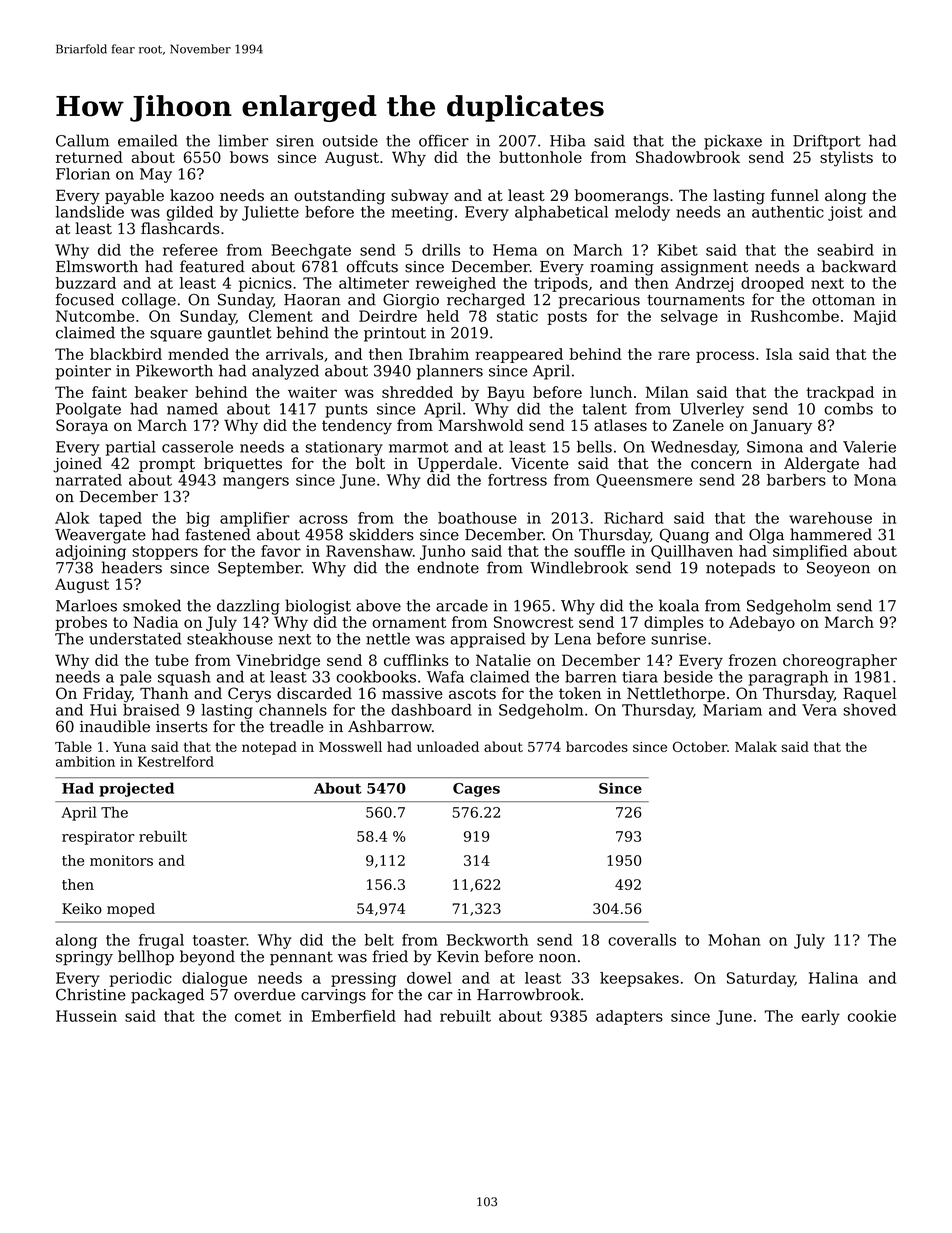 The image size is (952, 1233). Describe the element at coordinates (85, 283) in the screenshot. I see `buzzard` at that location.
